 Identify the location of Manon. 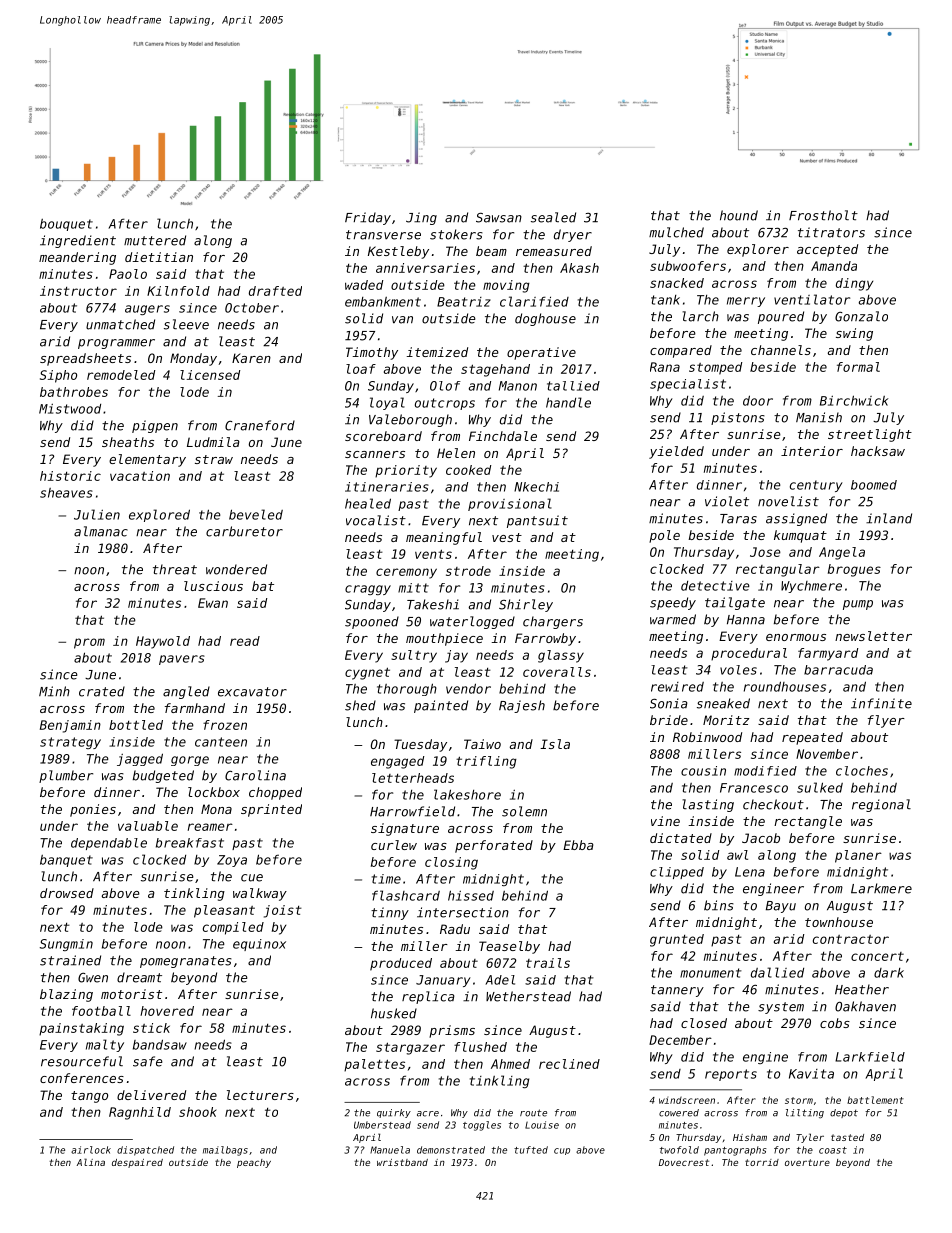
(518, 386).
